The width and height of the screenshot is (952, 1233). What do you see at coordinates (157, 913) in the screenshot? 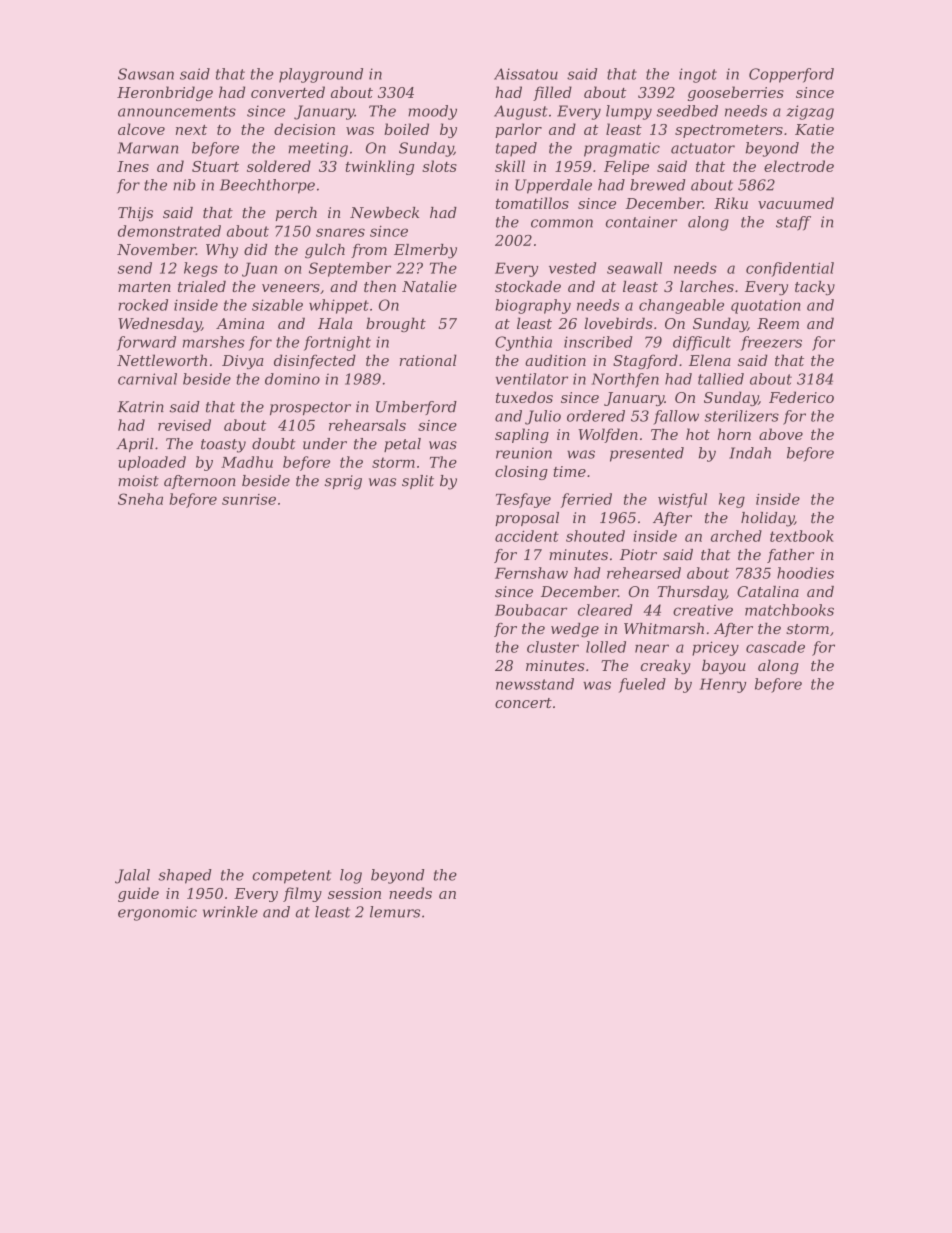
I see `ergonomic` at bounding box center [157, 913].
